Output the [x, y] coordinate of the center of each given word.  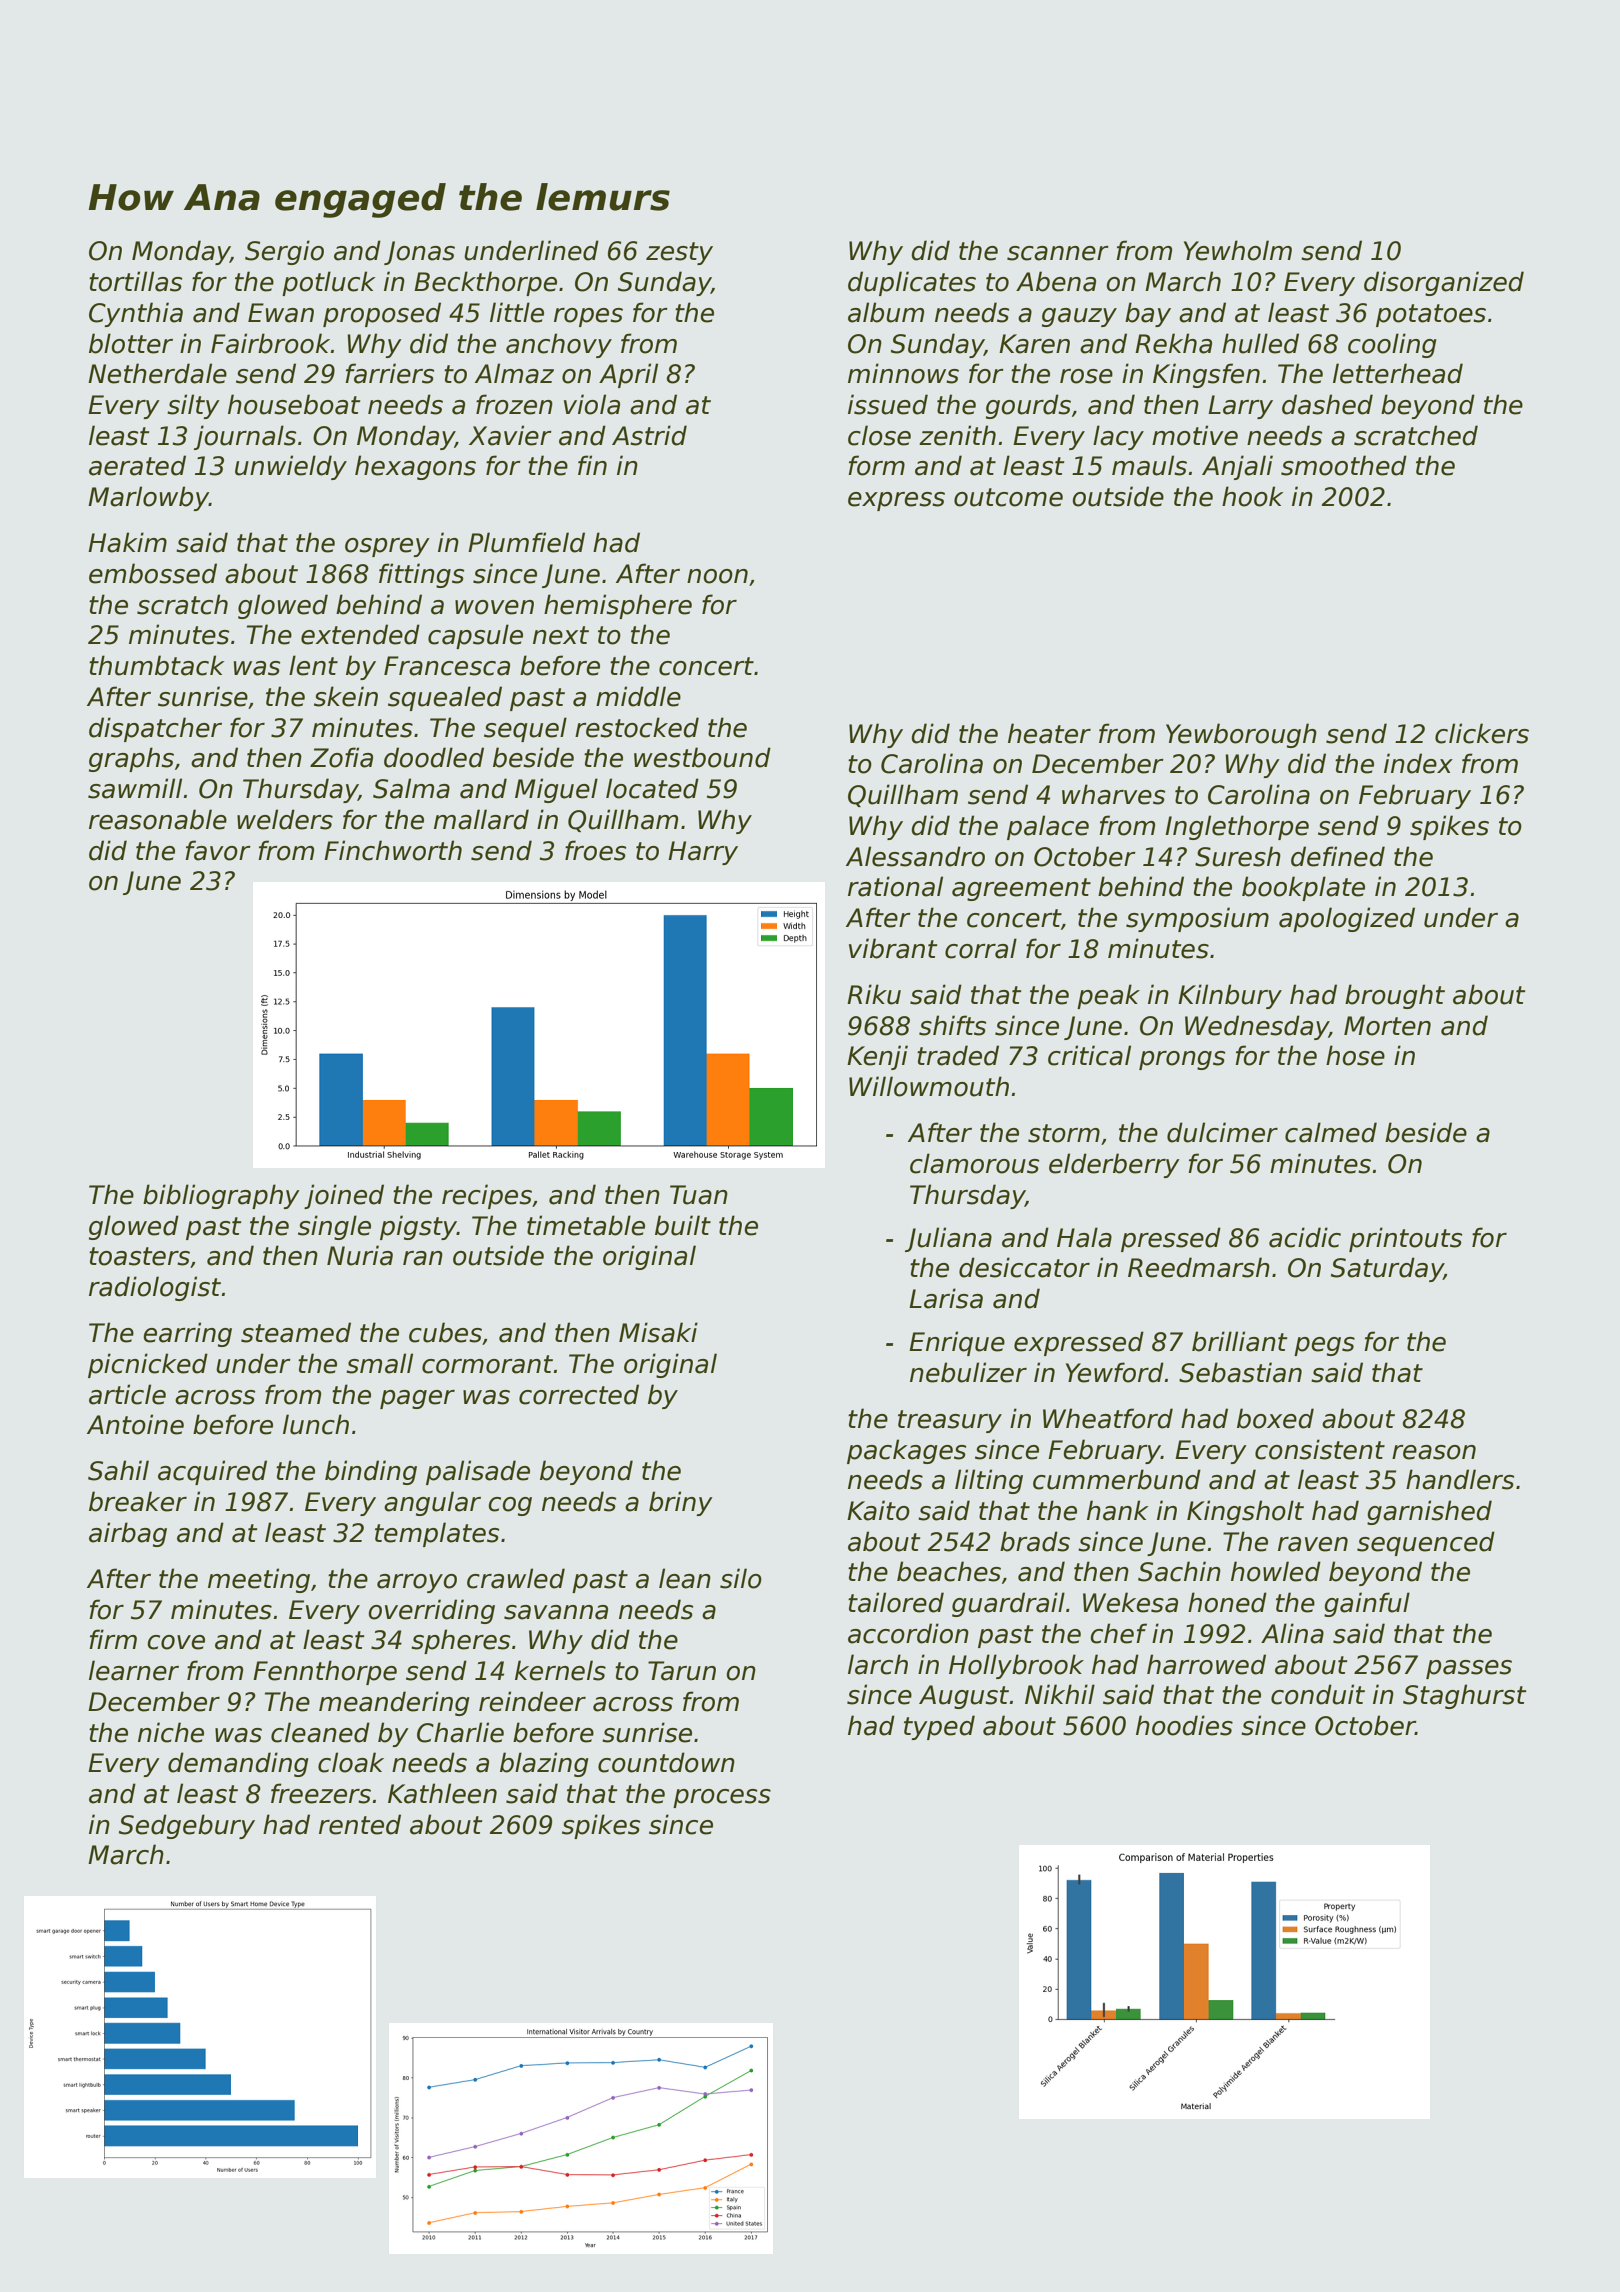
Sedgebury [187, 1826]
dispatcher [155, 729]
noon [717, 576]
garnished [1429, 1512]
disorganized [1444, 283]
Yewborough [1241, 735]
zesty [679, 253]
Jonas [419, 253]
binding [371, 1472]
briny [681, 1503]
